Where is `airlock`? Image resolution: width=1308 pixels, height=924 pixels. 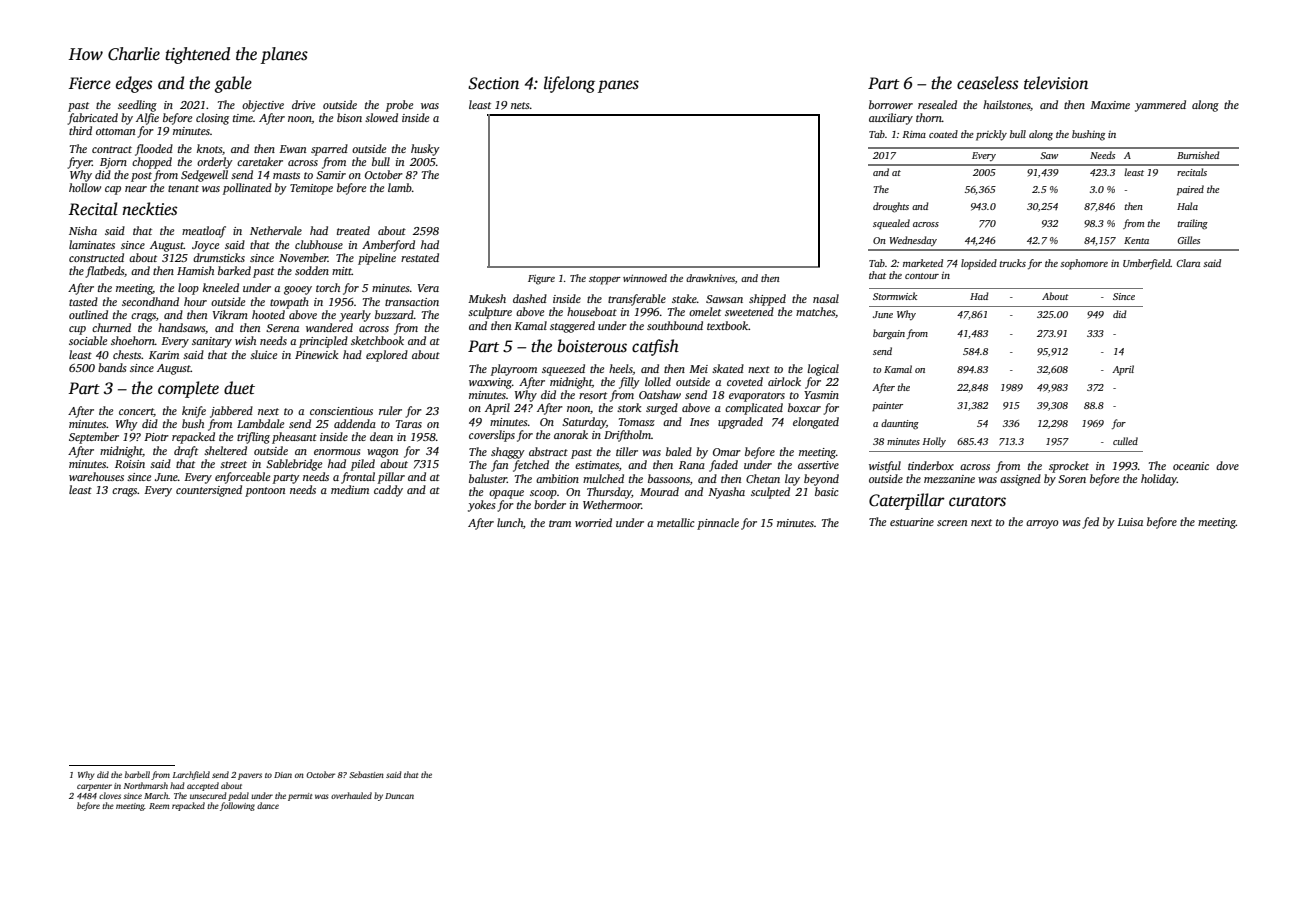 airlock is located at coordinates (784, 381).
